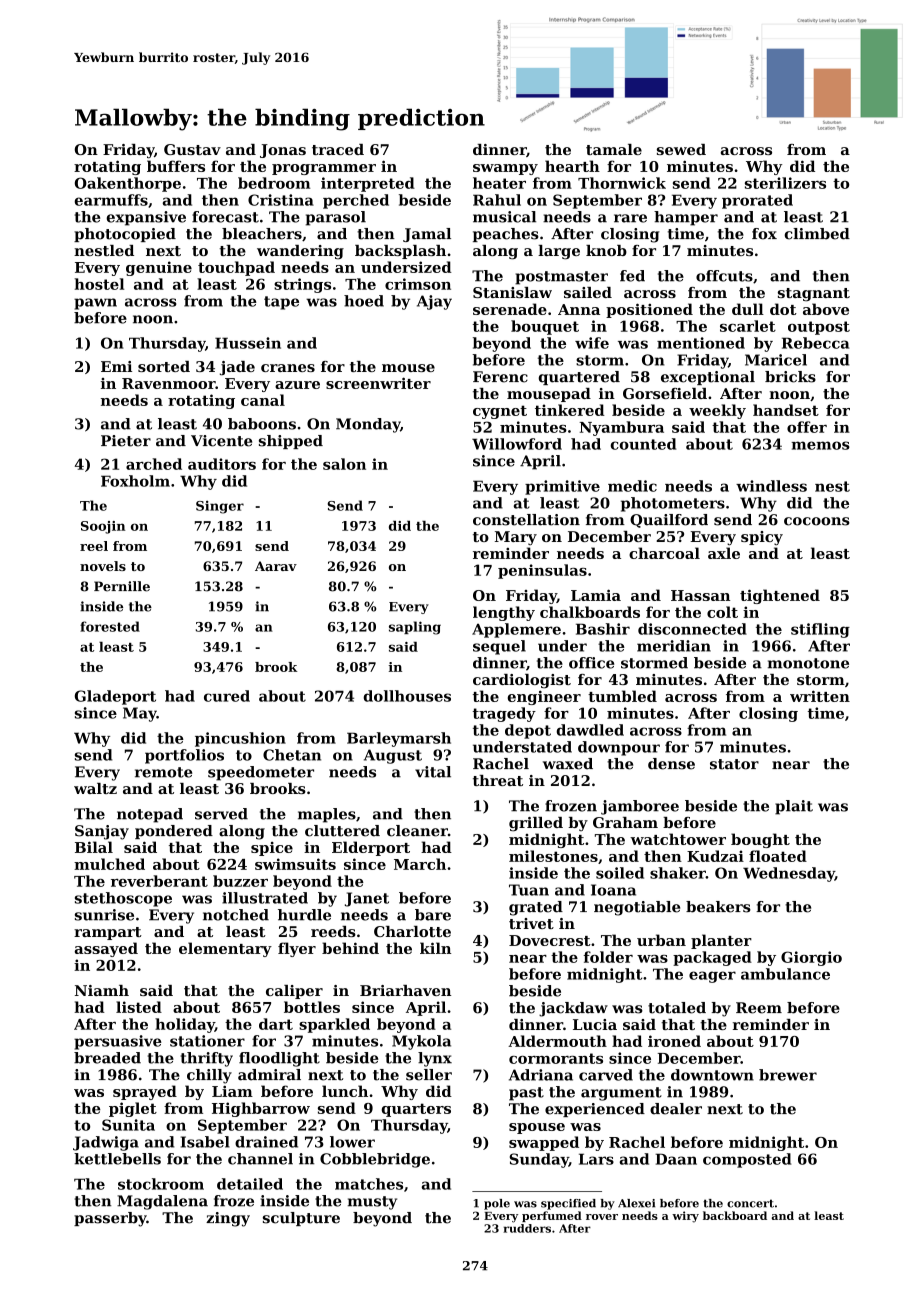 The image size is (924, 1308). I want to click on traced, so click(338, 149).
